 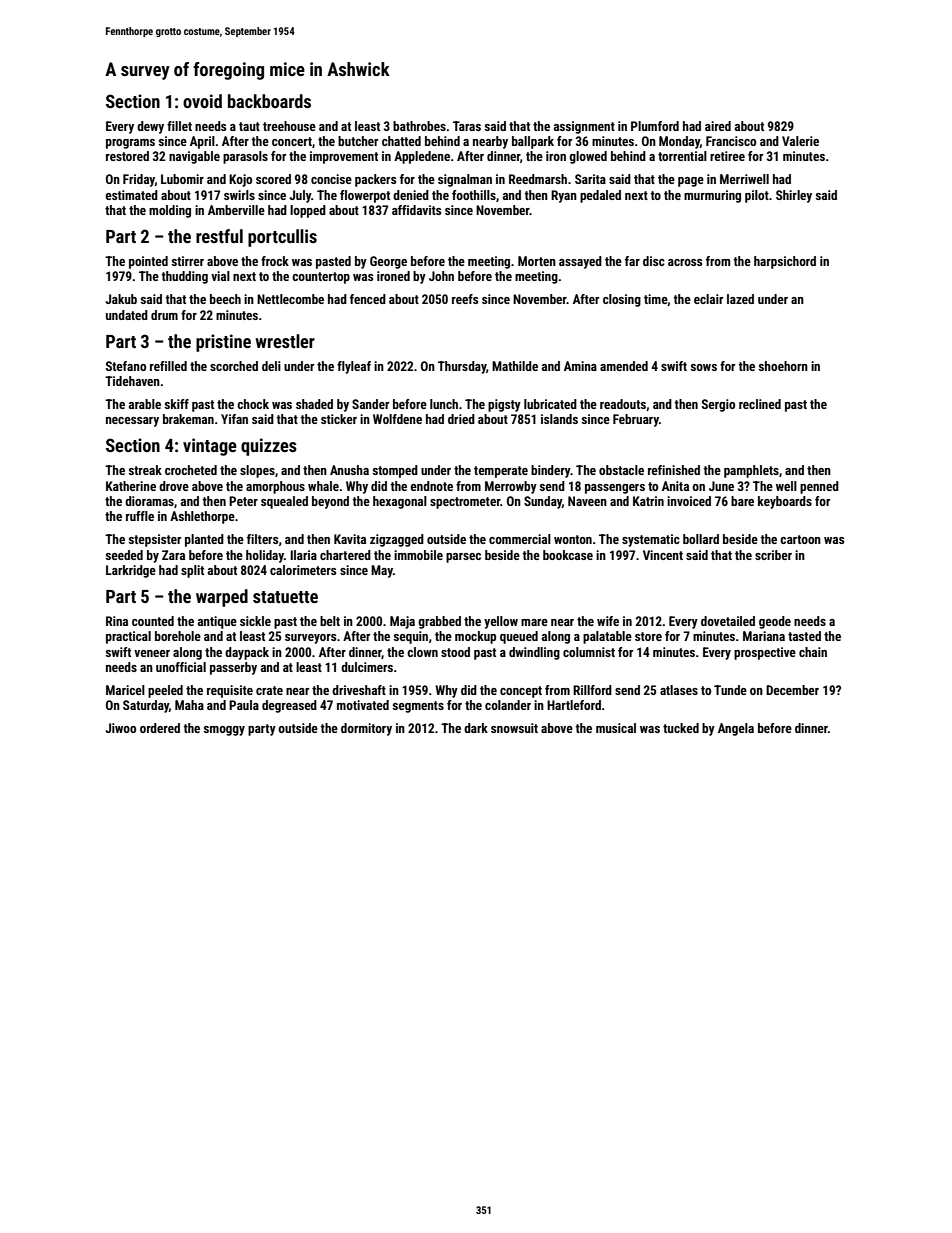 What do you see at coordinates (152, 653) in the screenshot?
I see `veneer` at bounding box center [152, 653].
